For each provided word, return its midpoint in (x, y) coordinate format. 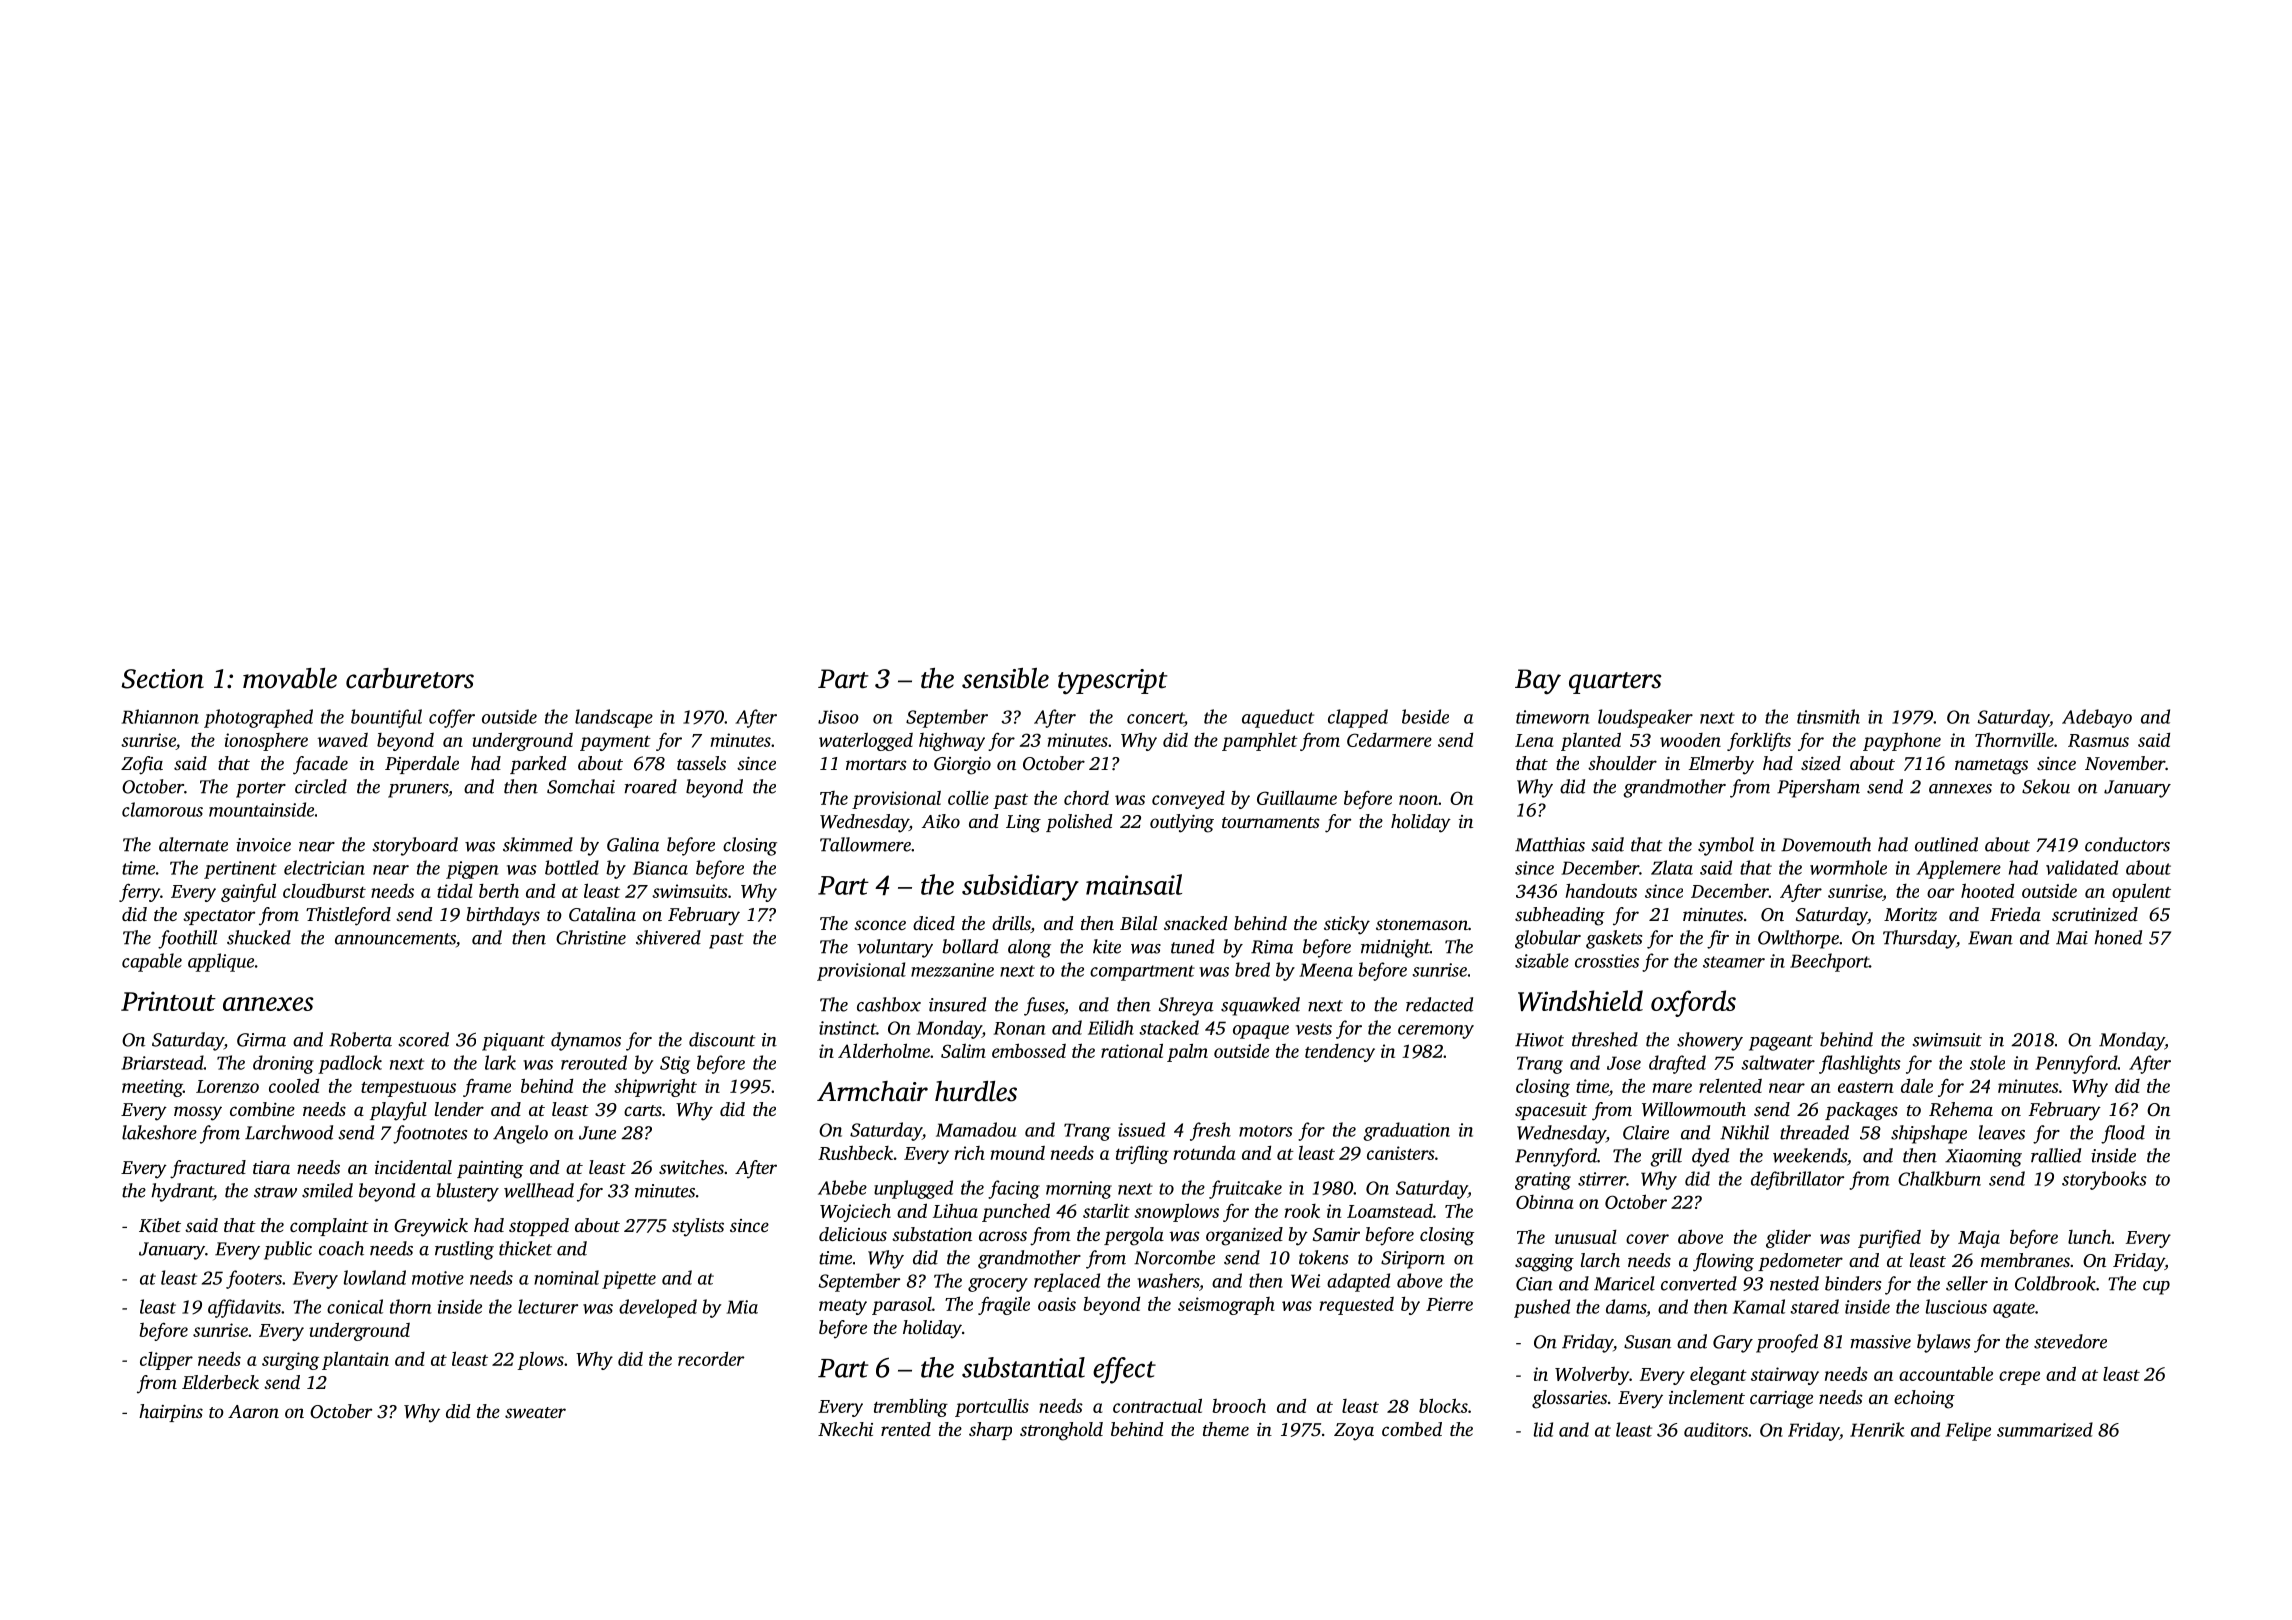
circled (321, 786)
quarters (1615, 683)
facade (320, 765)
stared (1815, 1306)
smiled (327, 1190)
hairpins (171, 1413)
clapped (1358, 718)
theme (1226, 1429)
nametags (1991, 767)
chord (1086, 797)
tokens (1323, 1257)
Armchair (872, 1091)
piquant (513, 1042)
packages (1861, 1111)
